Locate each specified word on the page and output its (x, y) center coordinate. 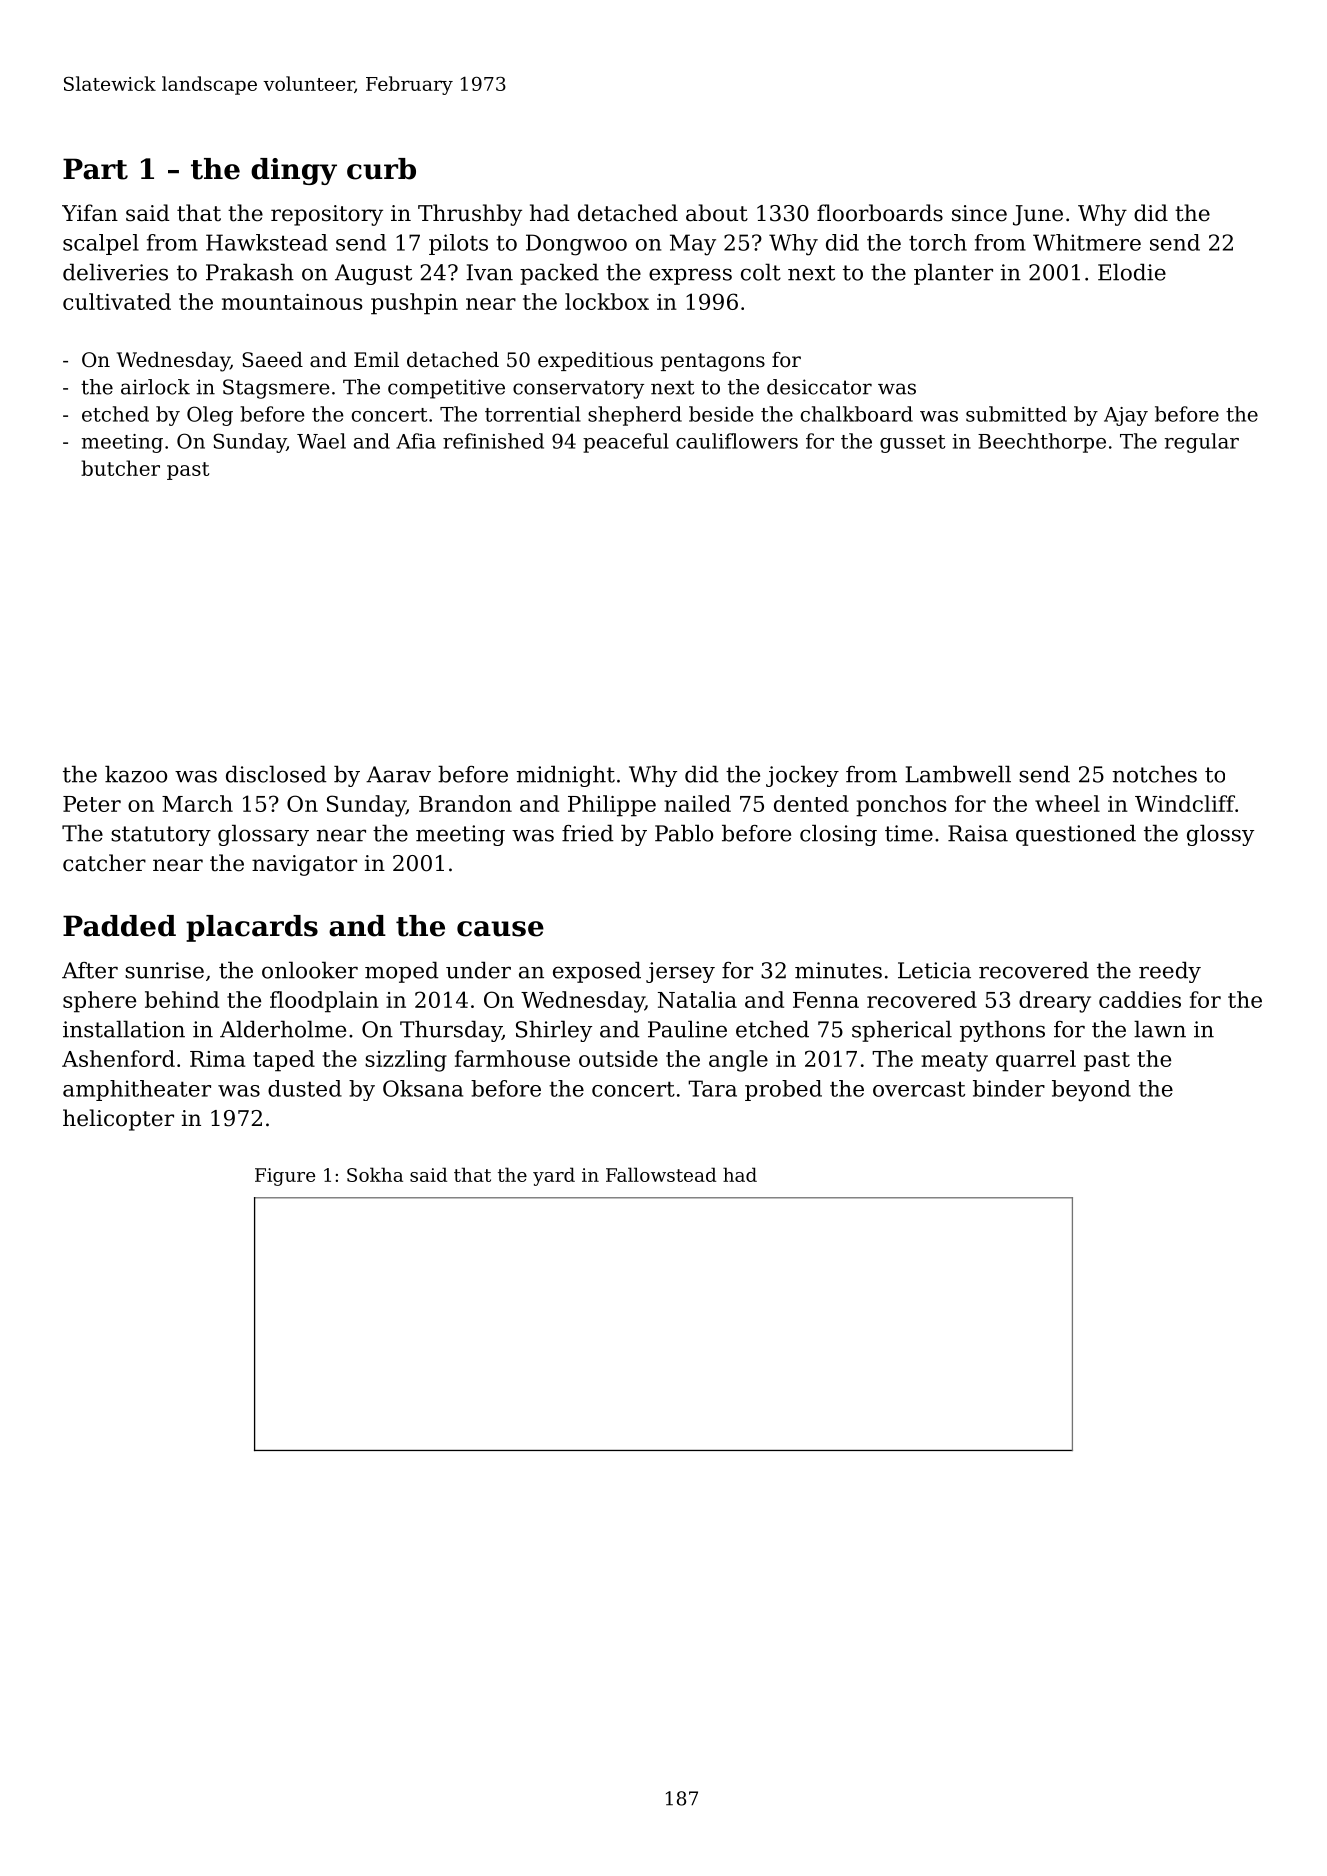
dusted (305, 1088)
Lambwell (958, 774)
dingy (294, 171)
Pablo (684, 833)
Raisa (978, 833)
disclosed (276, 774)
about (717, 213)
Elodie (1132, 272)
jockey (802, 776)
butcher (120, 468)
